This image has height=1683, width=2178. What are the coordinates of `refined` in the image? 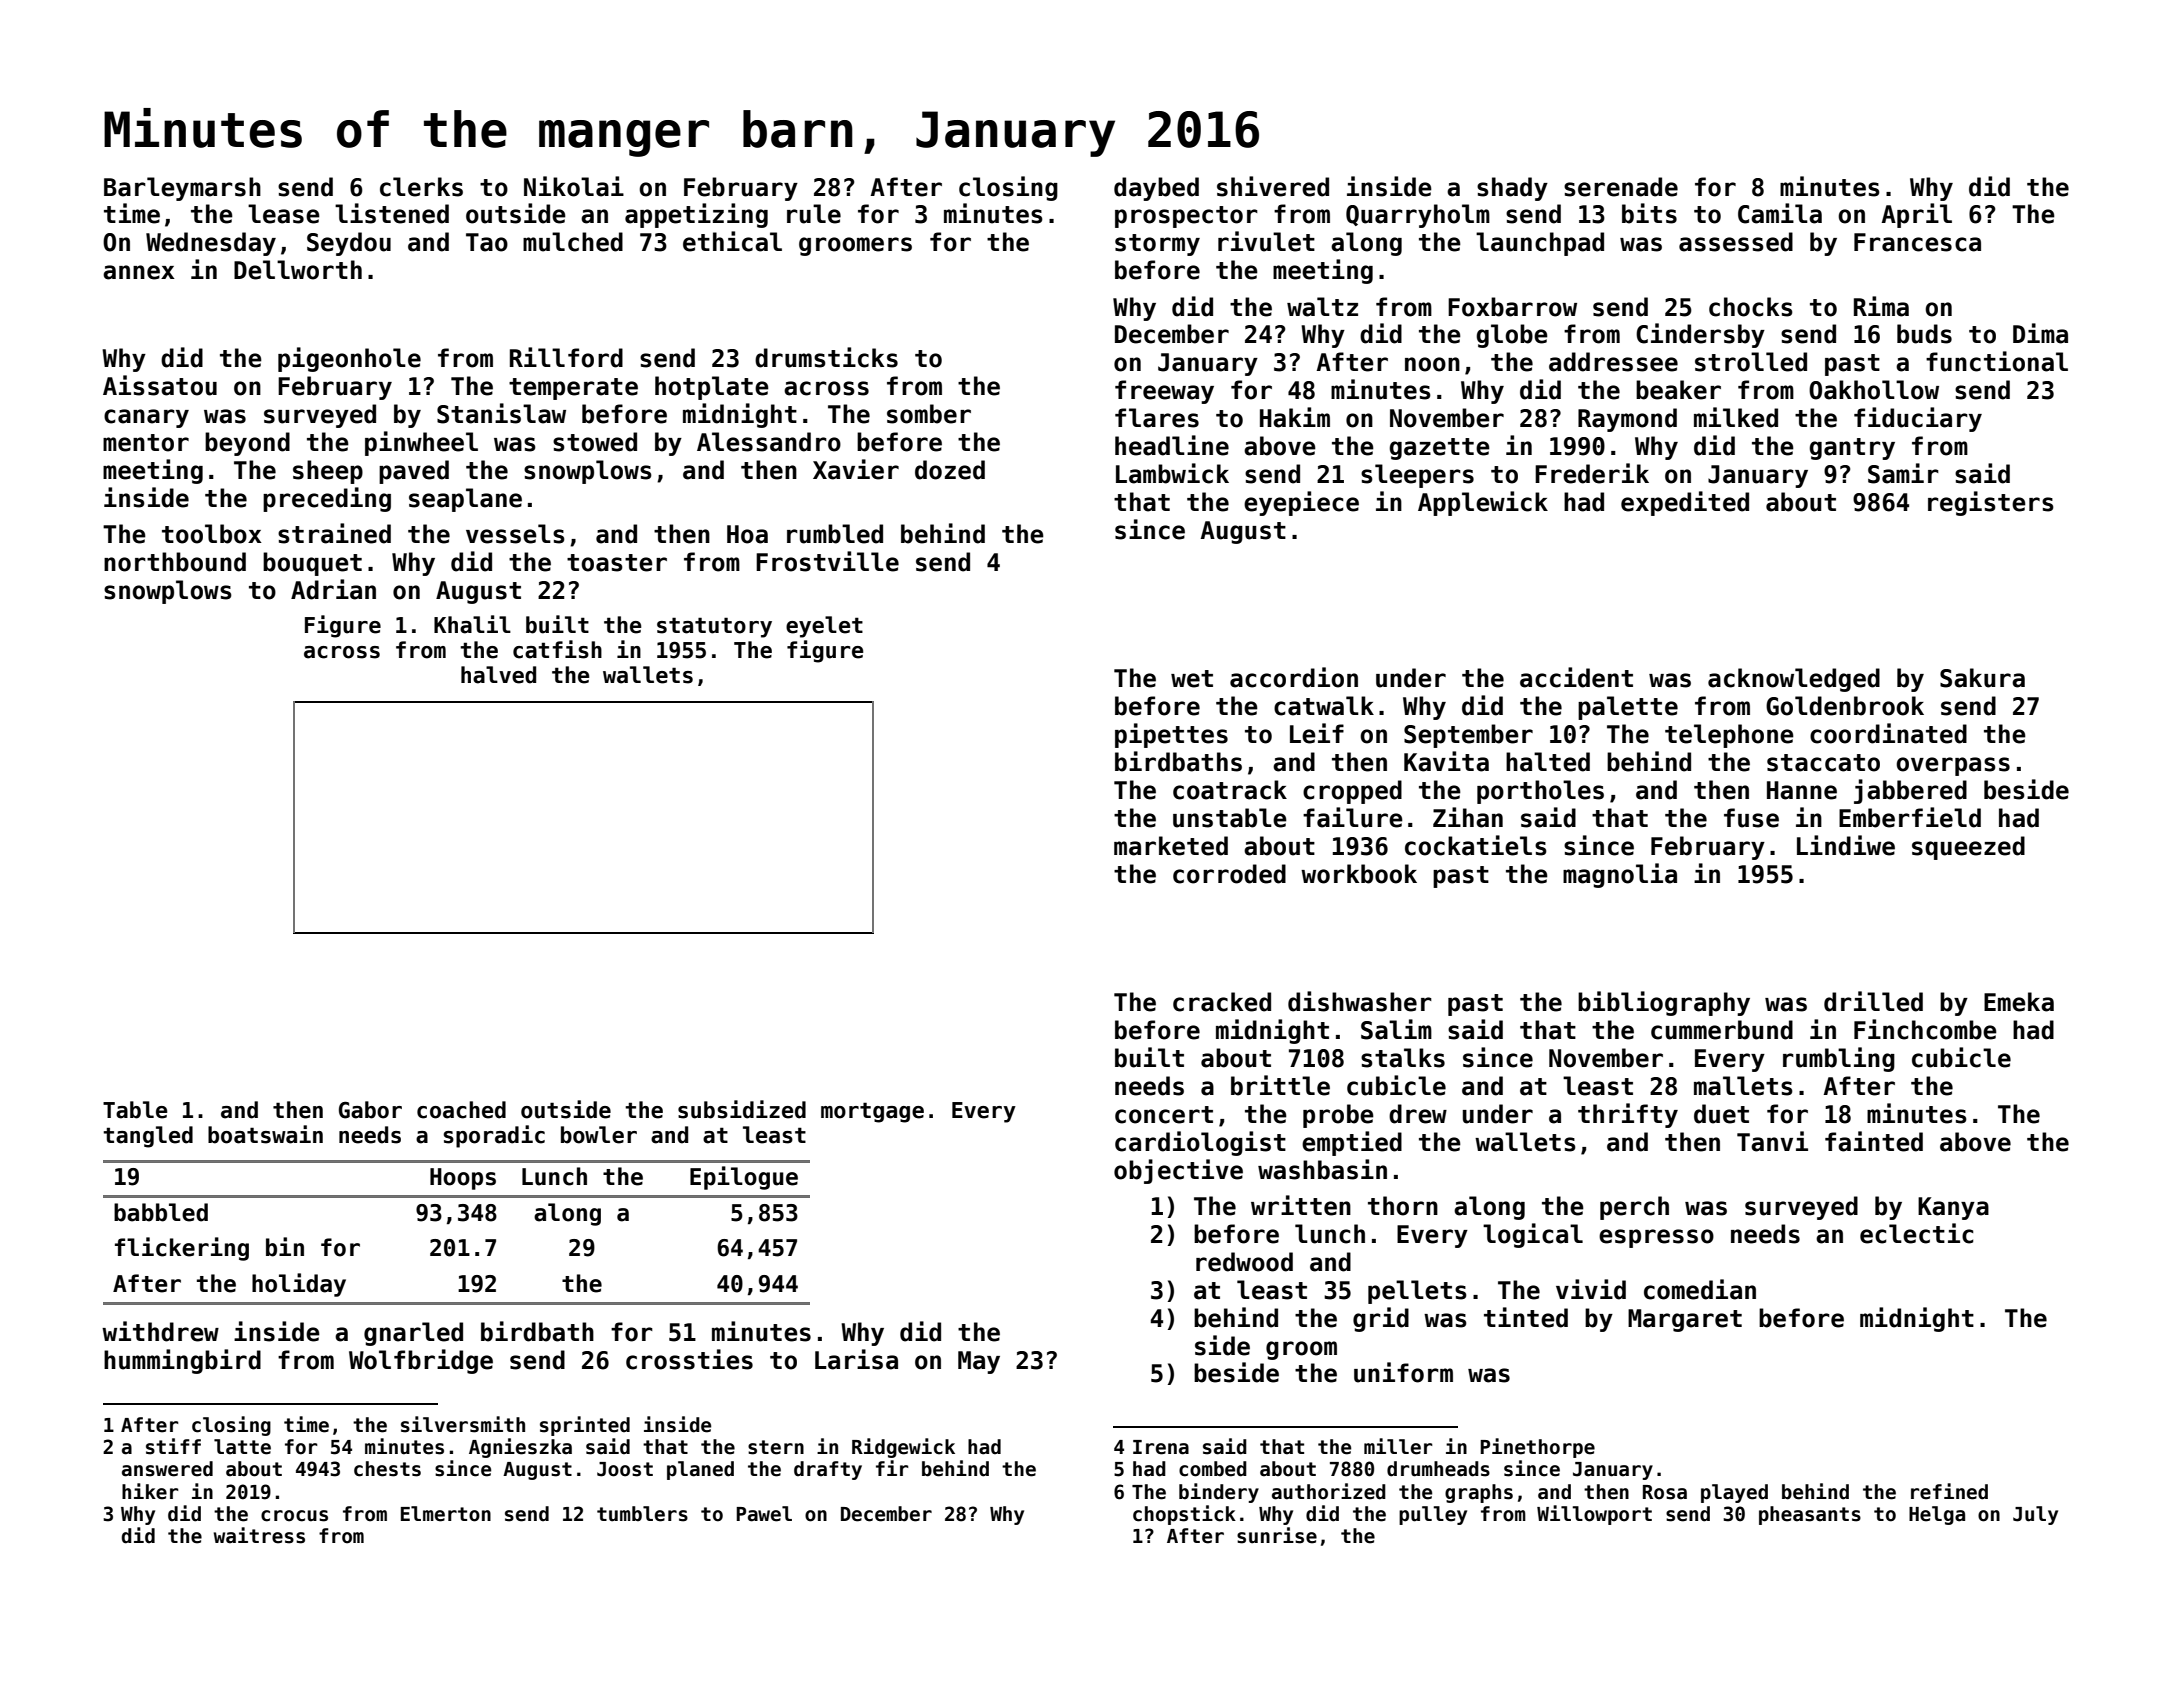 It's located at (1949, 1491).
